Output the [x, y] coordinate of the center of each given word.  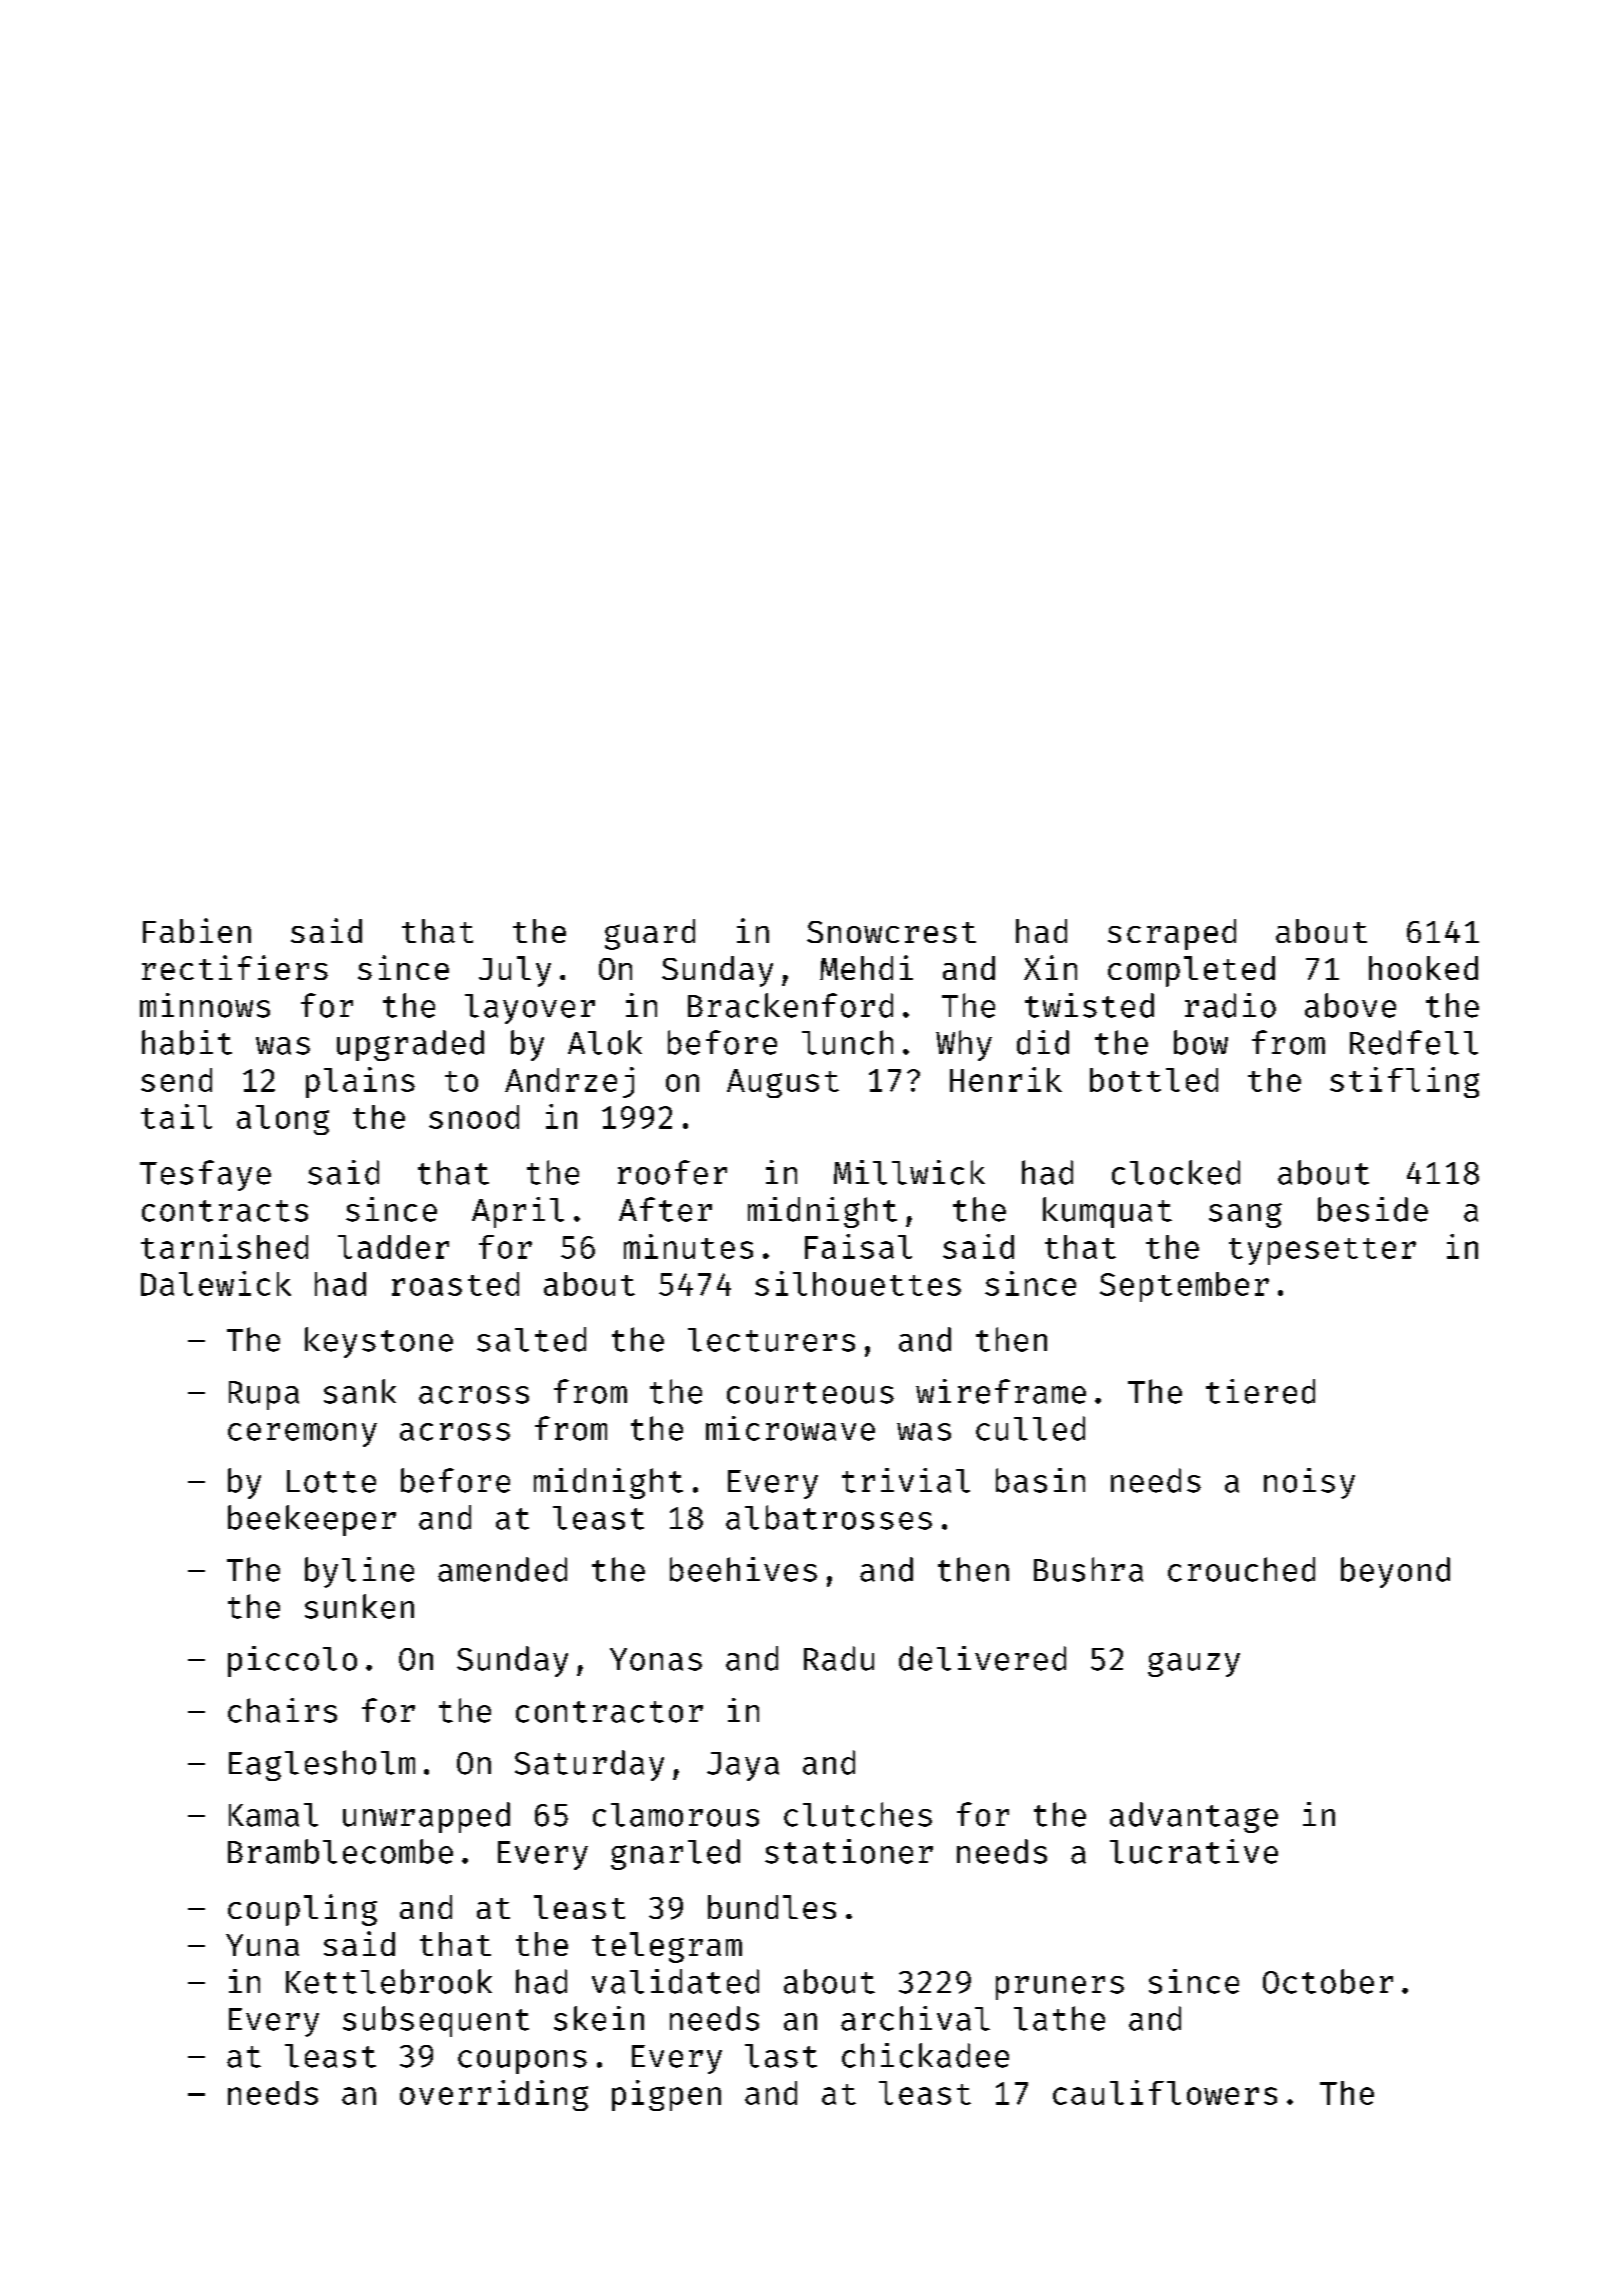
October [1328, 1981]
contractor [609, 1712]
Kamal [273, 1815]
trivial [906, 1480]
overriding [494, 2095]
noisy [1309, 1483]
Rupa [264, 1395]
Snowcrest [891, 932]
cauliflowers [1165, 2092]
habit [187, 1042]
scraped [1172, 934]
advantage [1194, 1817]
